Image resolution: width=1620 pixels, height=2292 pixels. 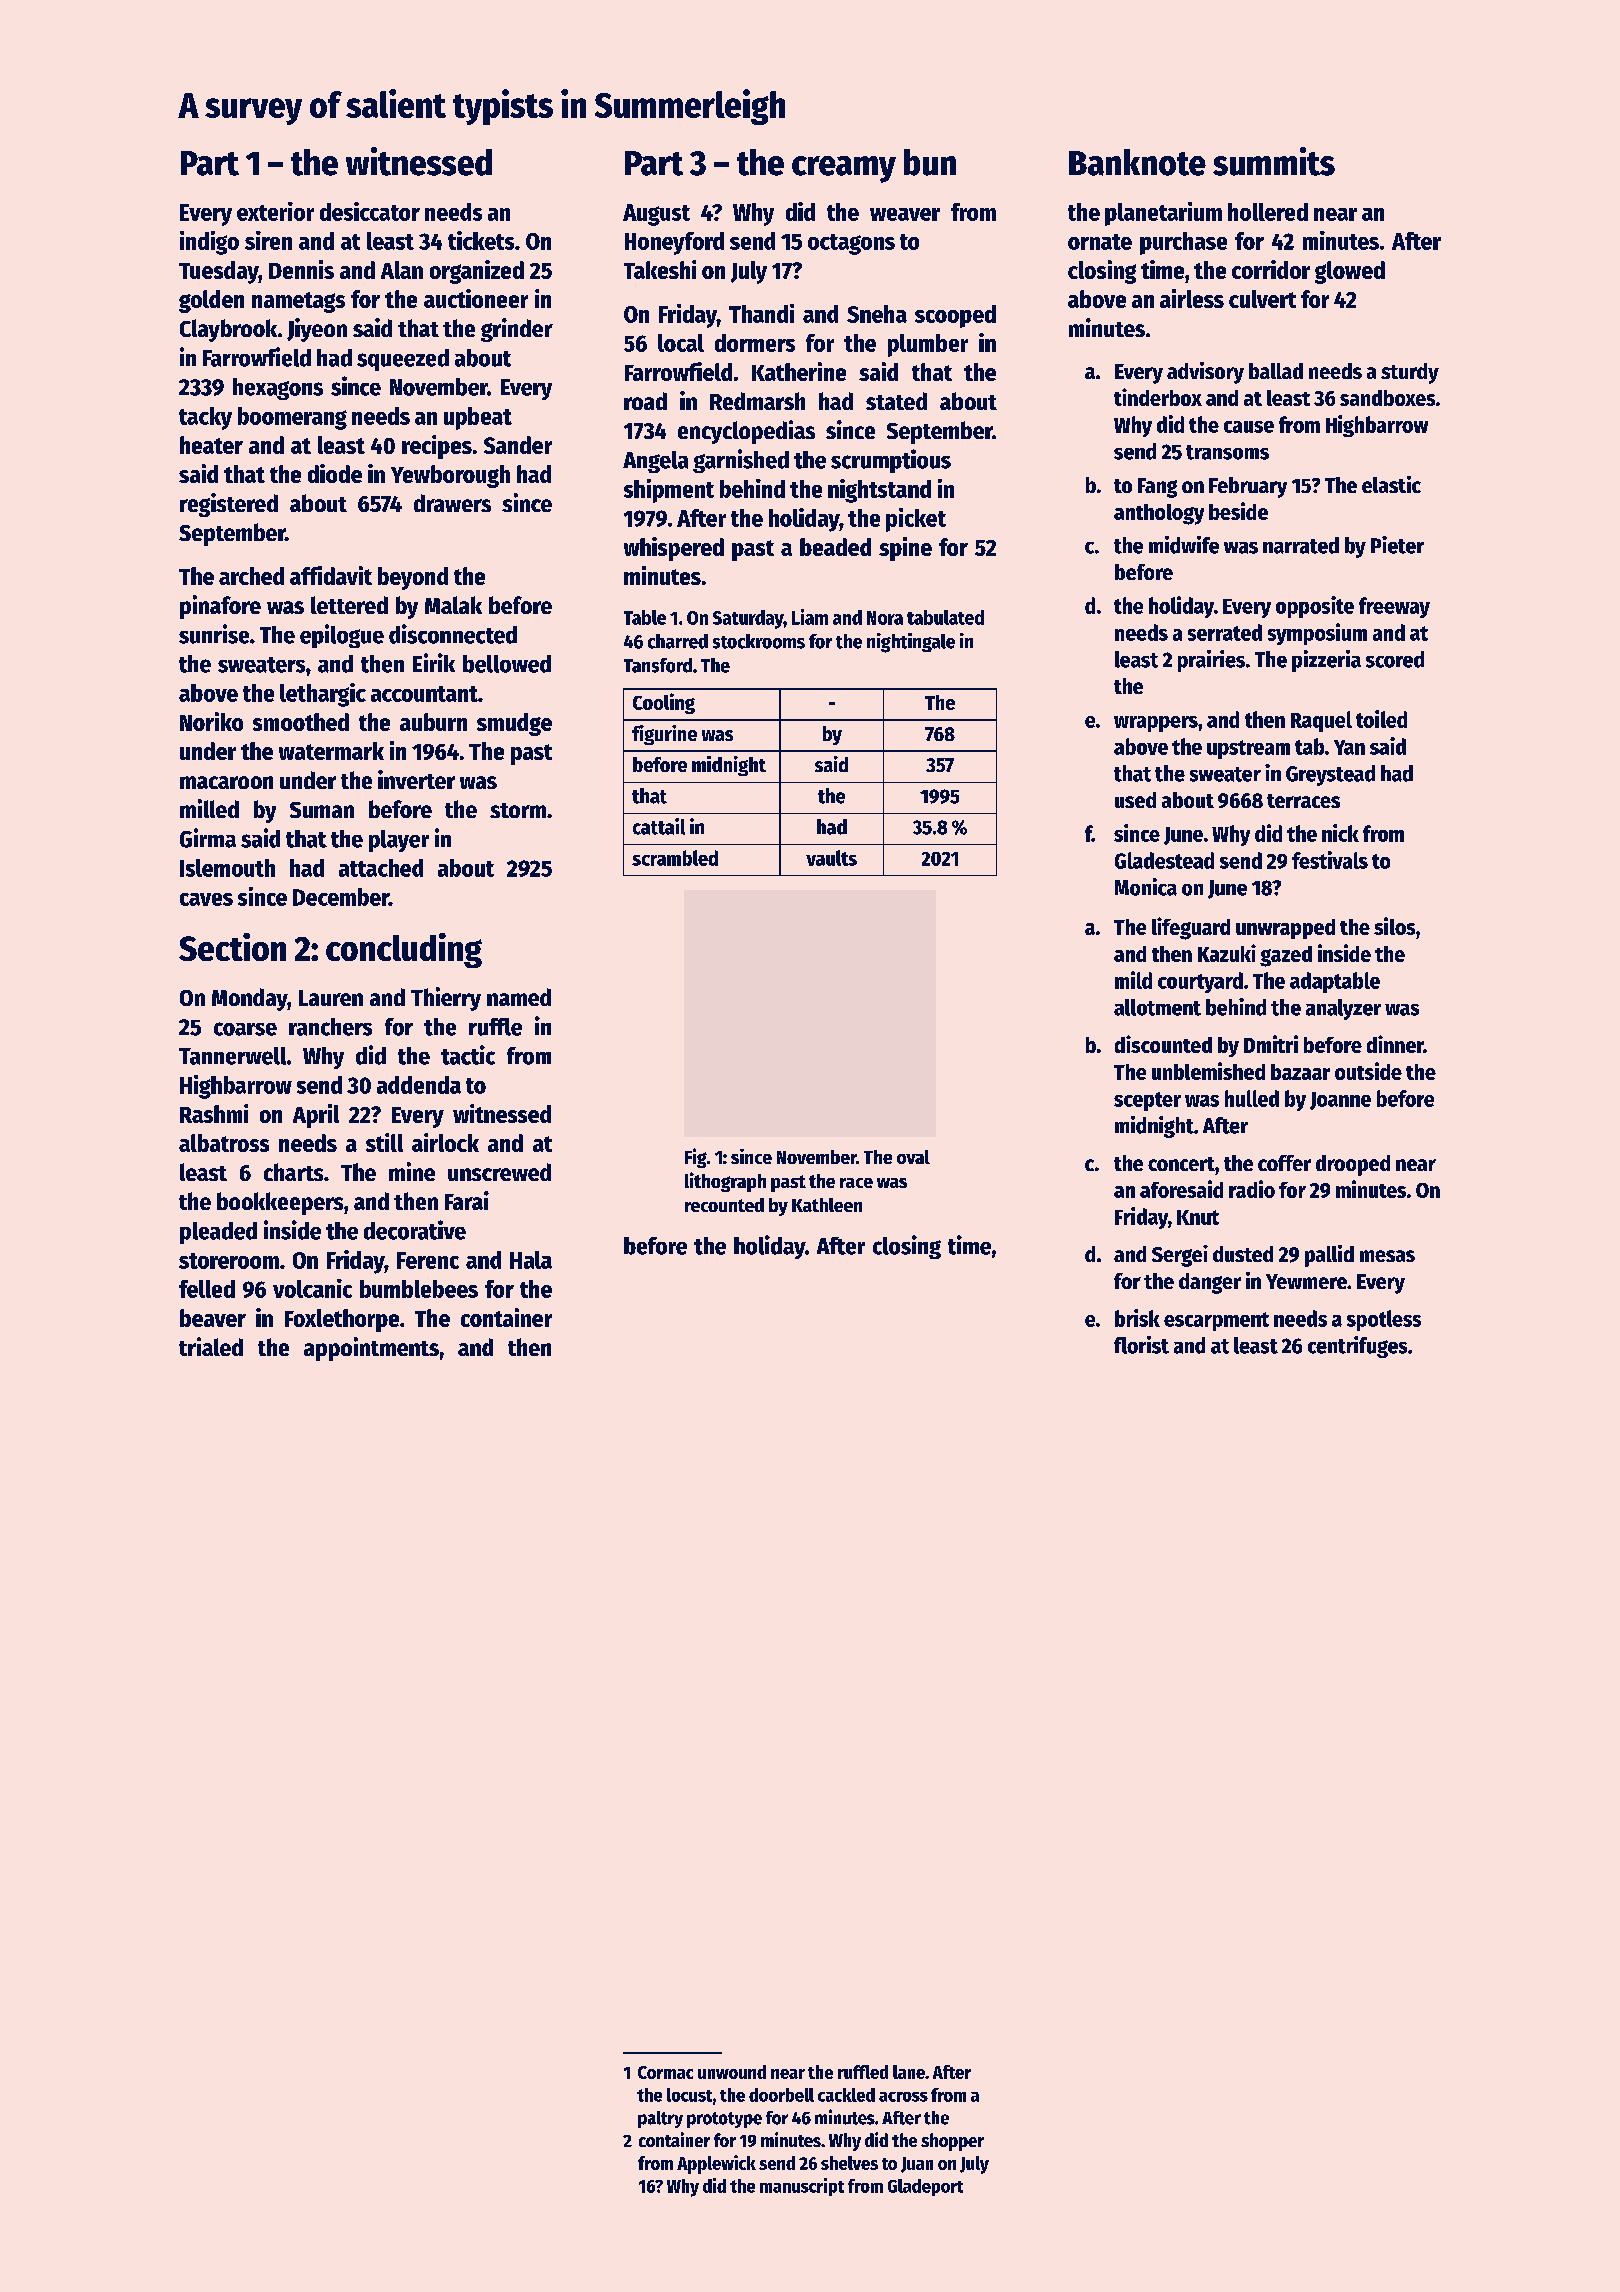 I want to click on opposite, so click(x=1315, y=607).
